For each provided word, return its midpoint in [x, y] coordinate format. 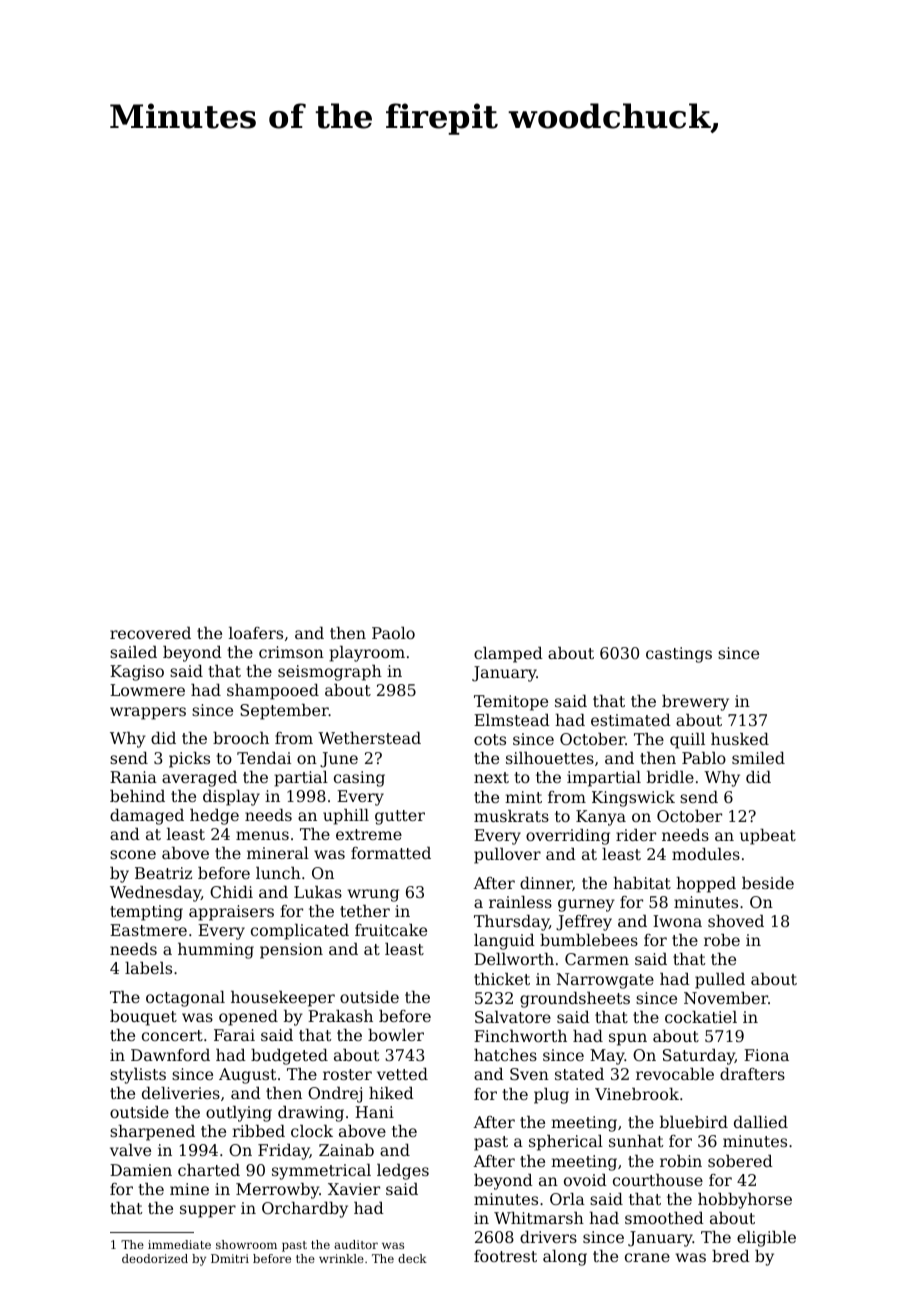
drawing [311, 1114]
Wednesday [155, 894]
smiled [758, 758]
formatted [391, 853]
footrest [505, 1256]
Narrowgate [605, 981]
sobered [740, 1161]
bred [731, 1256]
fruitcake [391, 930]
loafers [256, 633]
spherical [566, 1143]
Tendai [264, 758]
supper [208, 1211]
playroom [367, 654]
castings [679, 655]
